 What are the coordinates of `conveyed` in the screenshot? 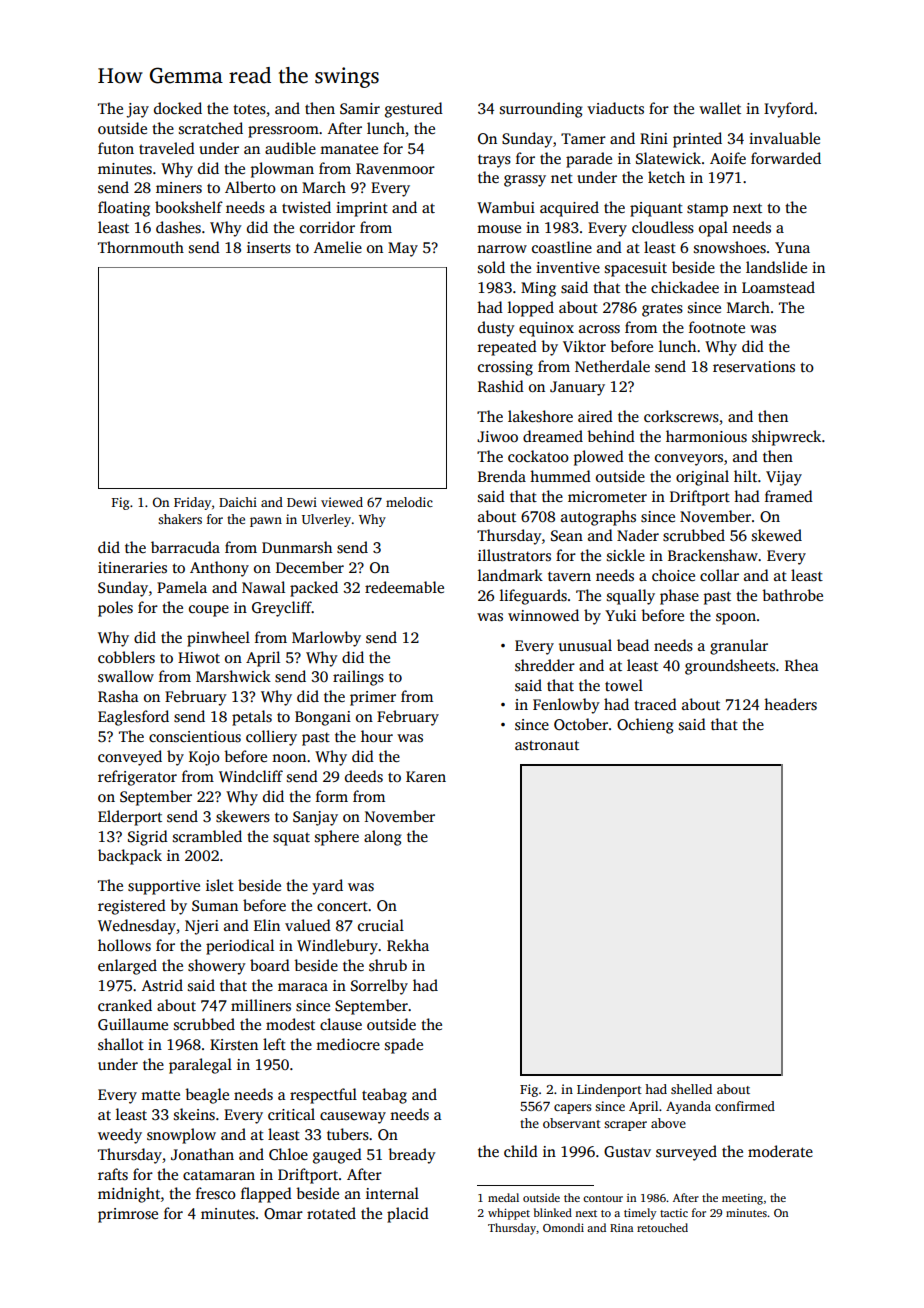 It's located at (130, 758).
